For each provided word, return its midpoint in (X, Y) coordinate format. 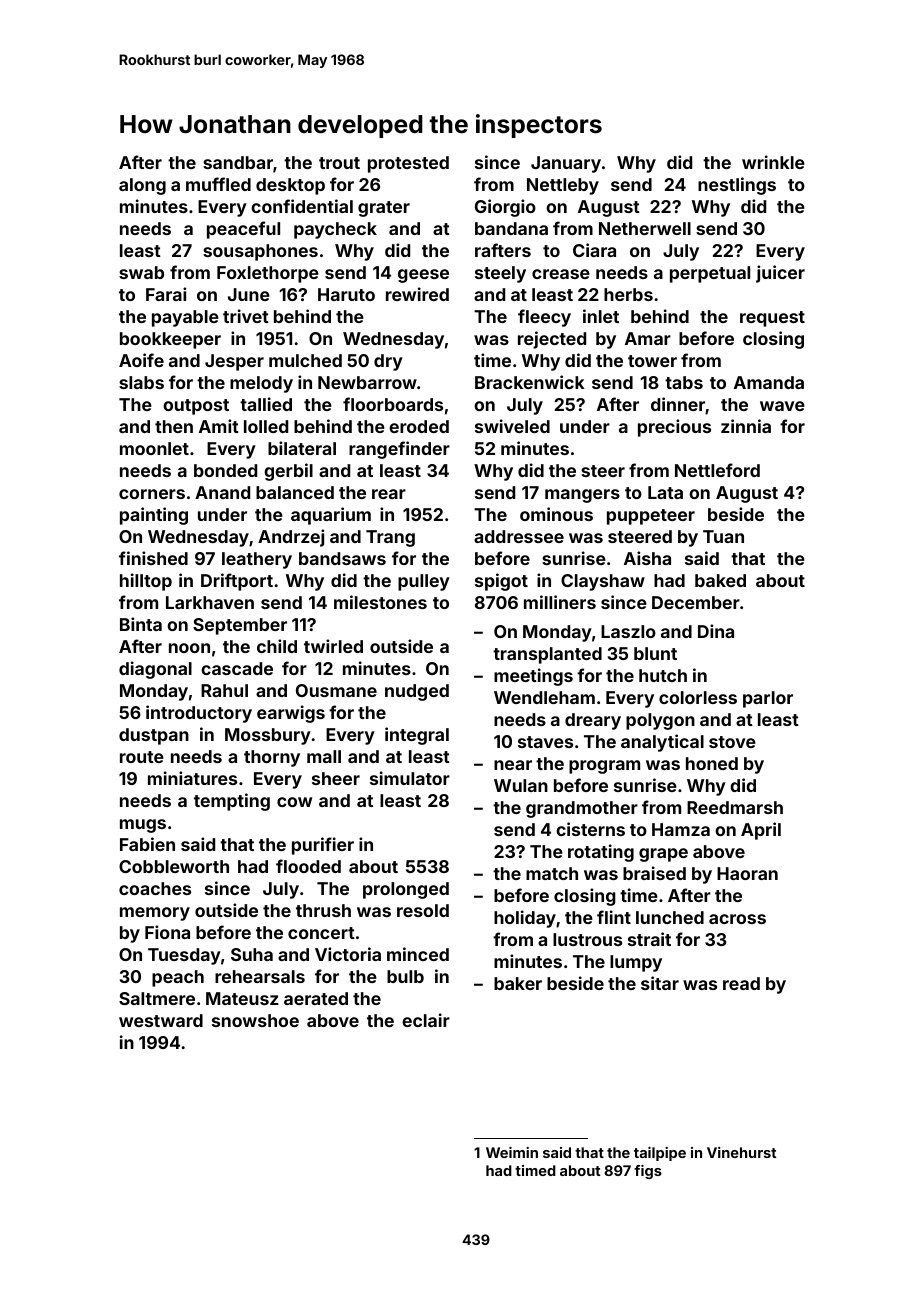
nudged (417, 692)
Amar (648, 338)
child (277, 646)
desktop (290, 186)
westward (161, 1020)
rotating (601, 853)
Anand (222, 492)
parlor (768, 699)
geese (423, 276)
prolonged (406, 890)
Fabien (147, 844)
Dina (716, 631)
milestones (380, 602)
